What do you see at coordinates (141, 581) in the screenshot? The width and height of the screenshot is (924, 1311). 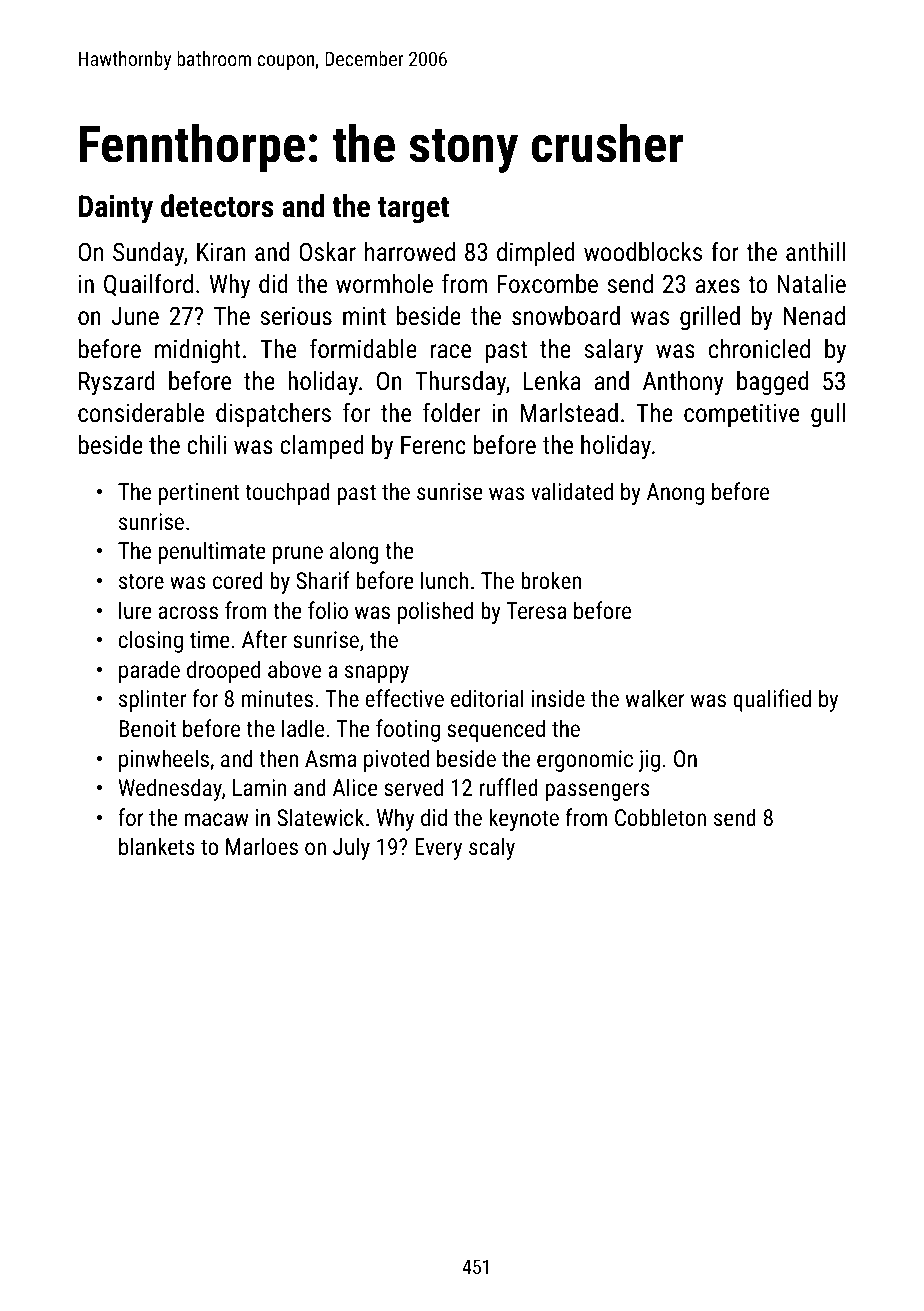 I see `store` at bounding box center [141, 581].
